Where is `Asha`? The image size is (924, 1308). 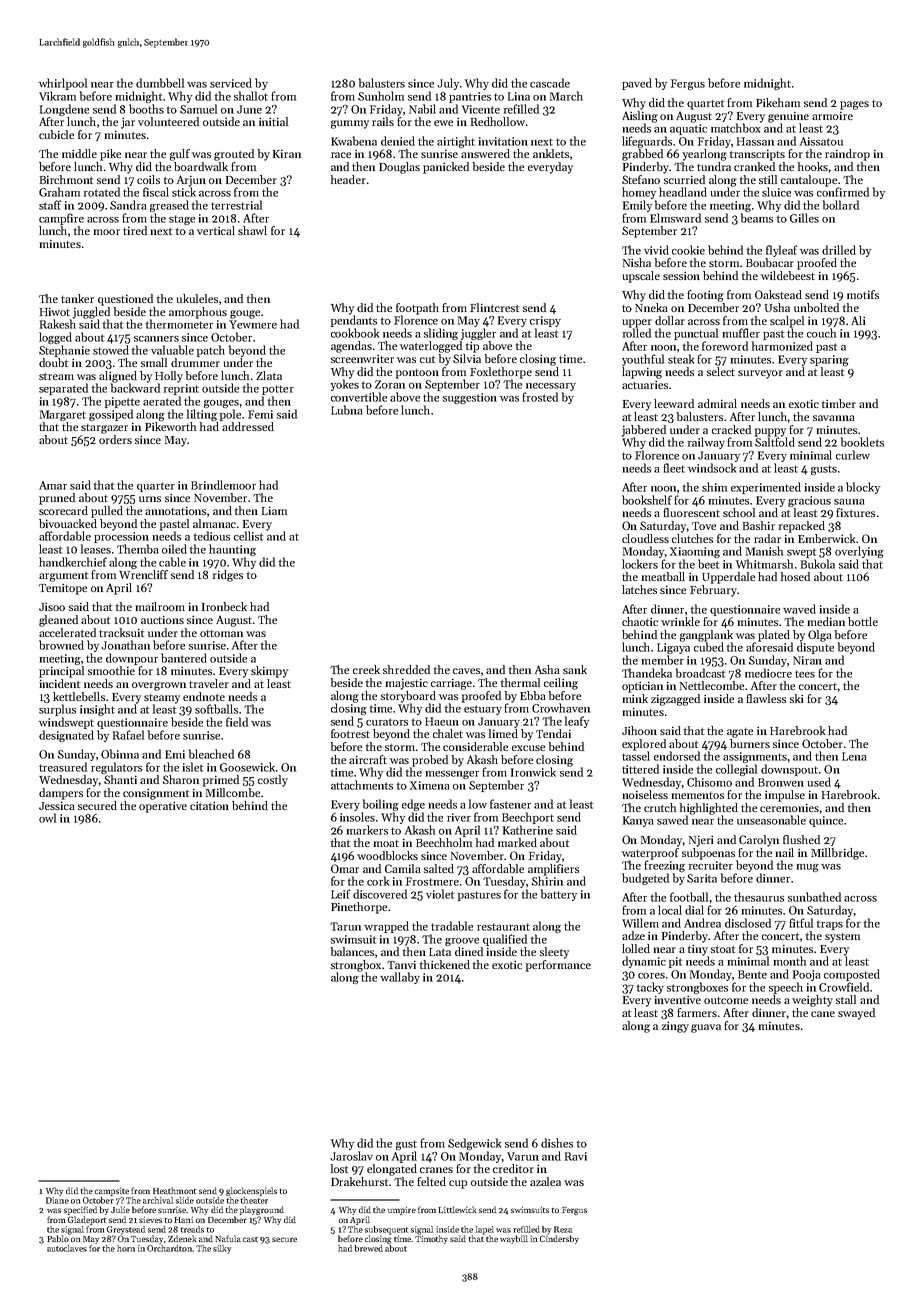
Asha is located at coordinates (547, 669).
